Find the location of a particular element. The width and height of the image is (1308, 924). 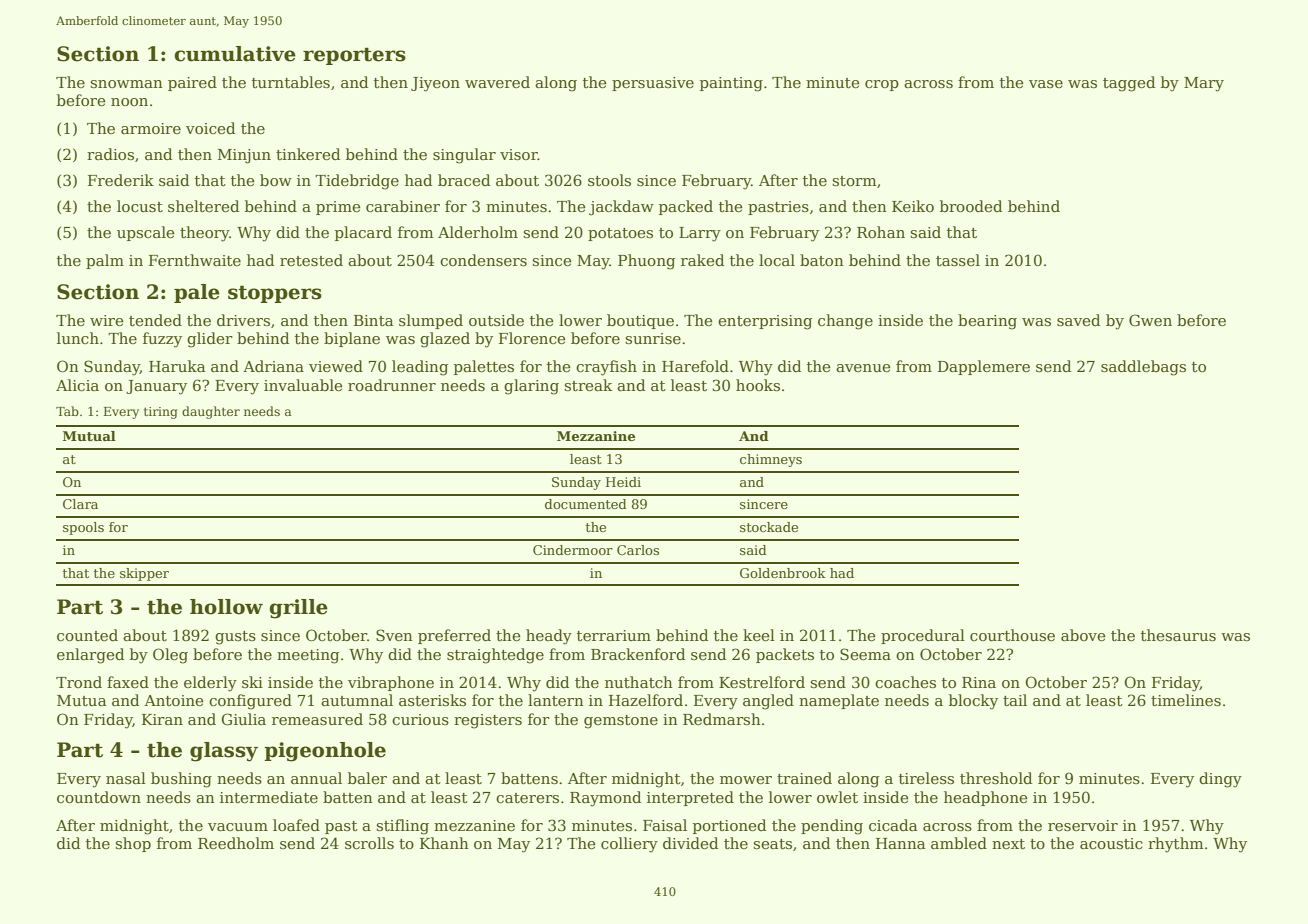

saddlebags is located at coordinates (1143, 368).
